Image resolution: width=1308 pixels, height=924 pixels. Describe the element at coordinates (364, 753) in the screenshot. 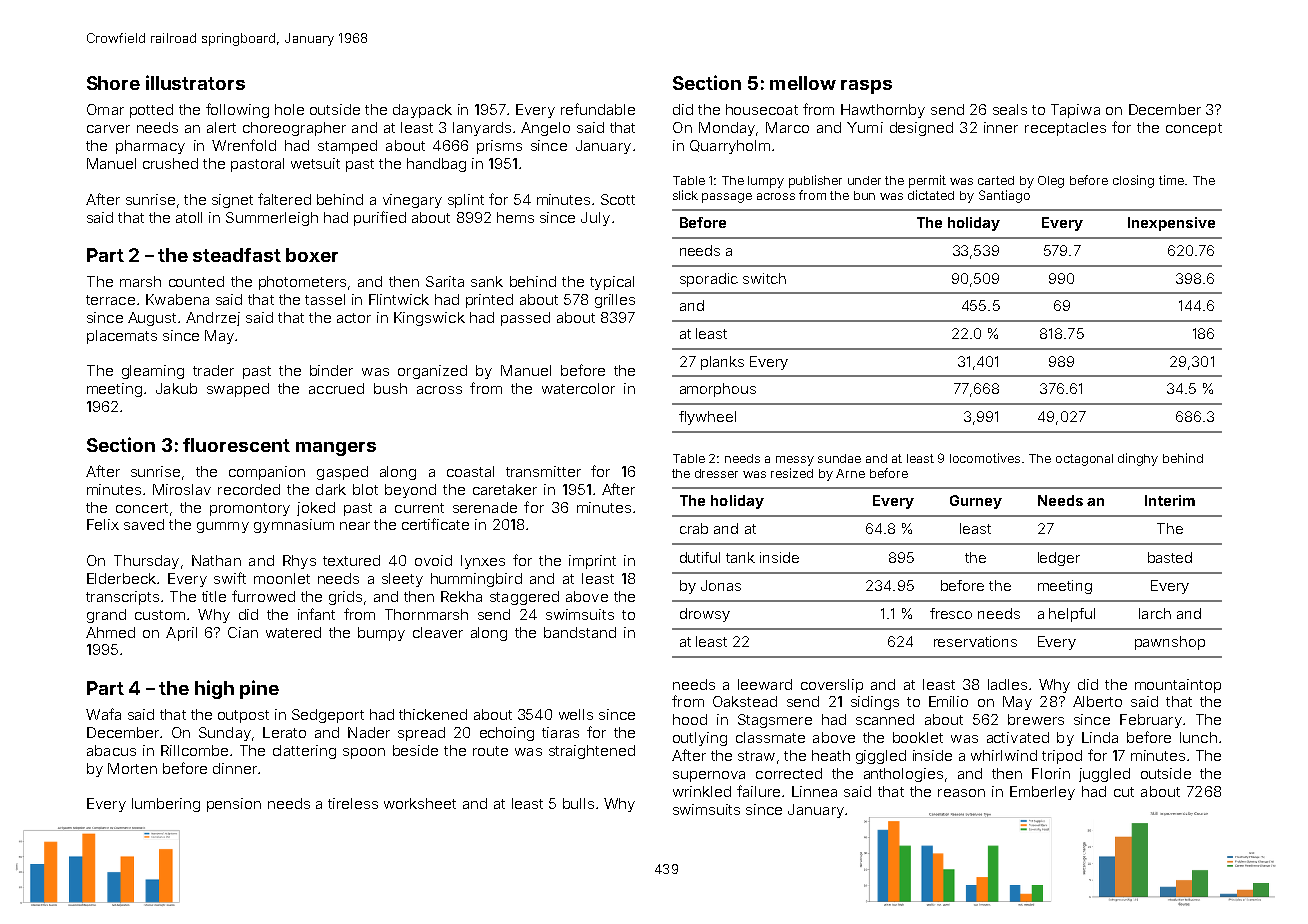

I see `spoon` at that location.
